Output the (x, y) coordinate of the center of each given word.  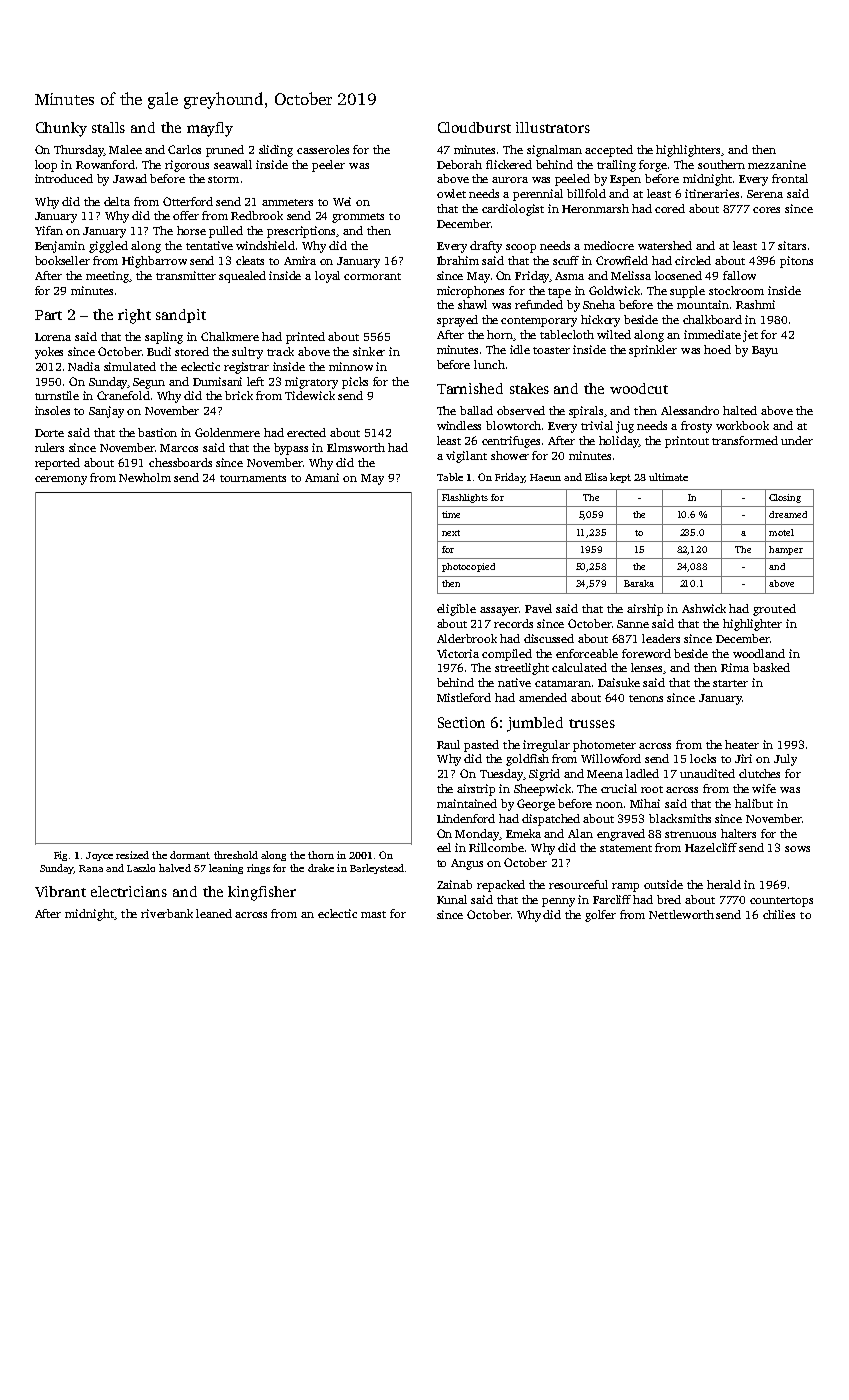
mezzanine (777, 164)
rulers (49, 447)
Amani (322, 477)
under (797, 440)
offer (186, 215)
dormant (190, 855)
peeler (328, 166)
